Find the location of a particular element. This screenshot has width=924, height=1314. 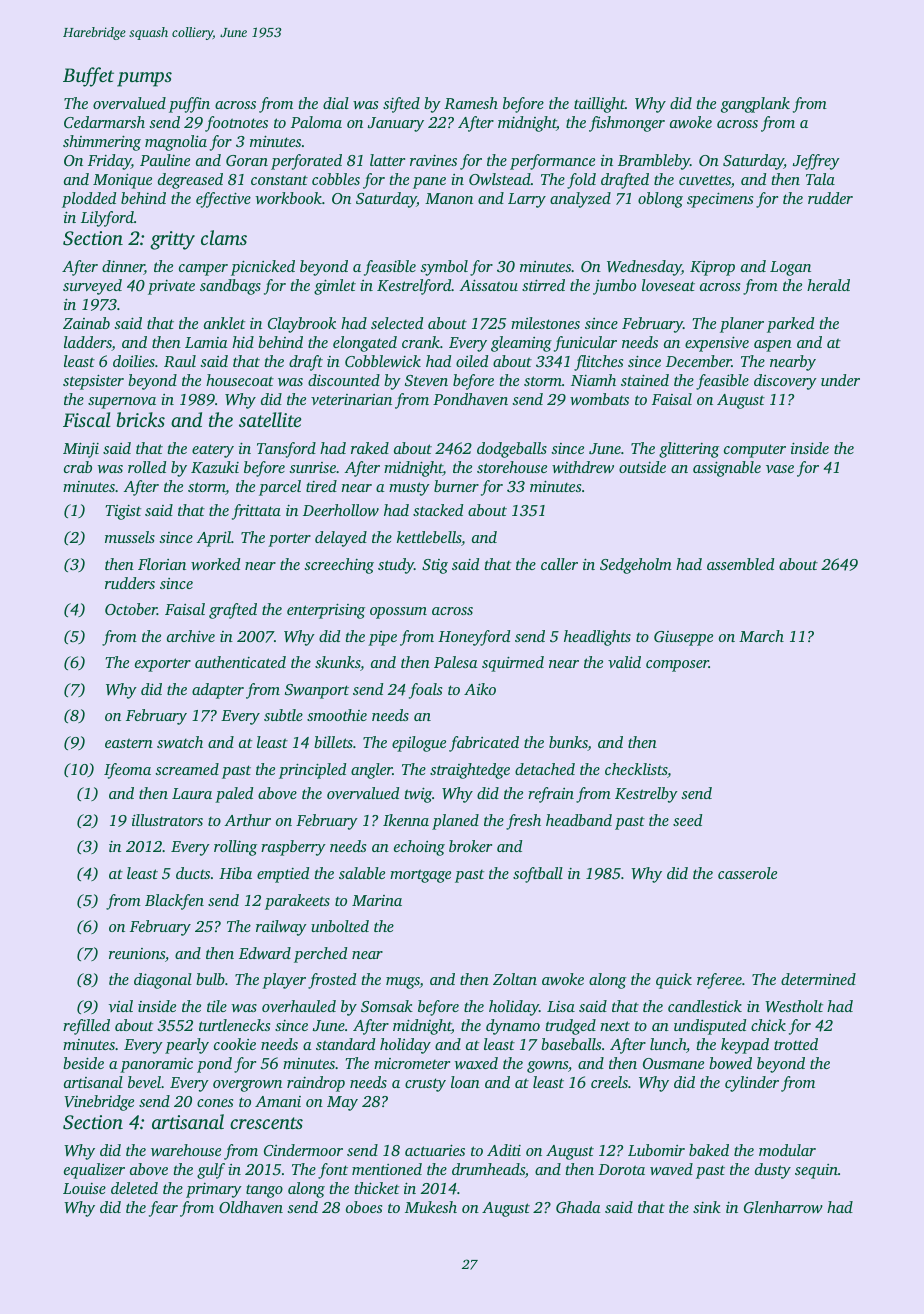

Blackfen is located at coordinates (174, 902).
